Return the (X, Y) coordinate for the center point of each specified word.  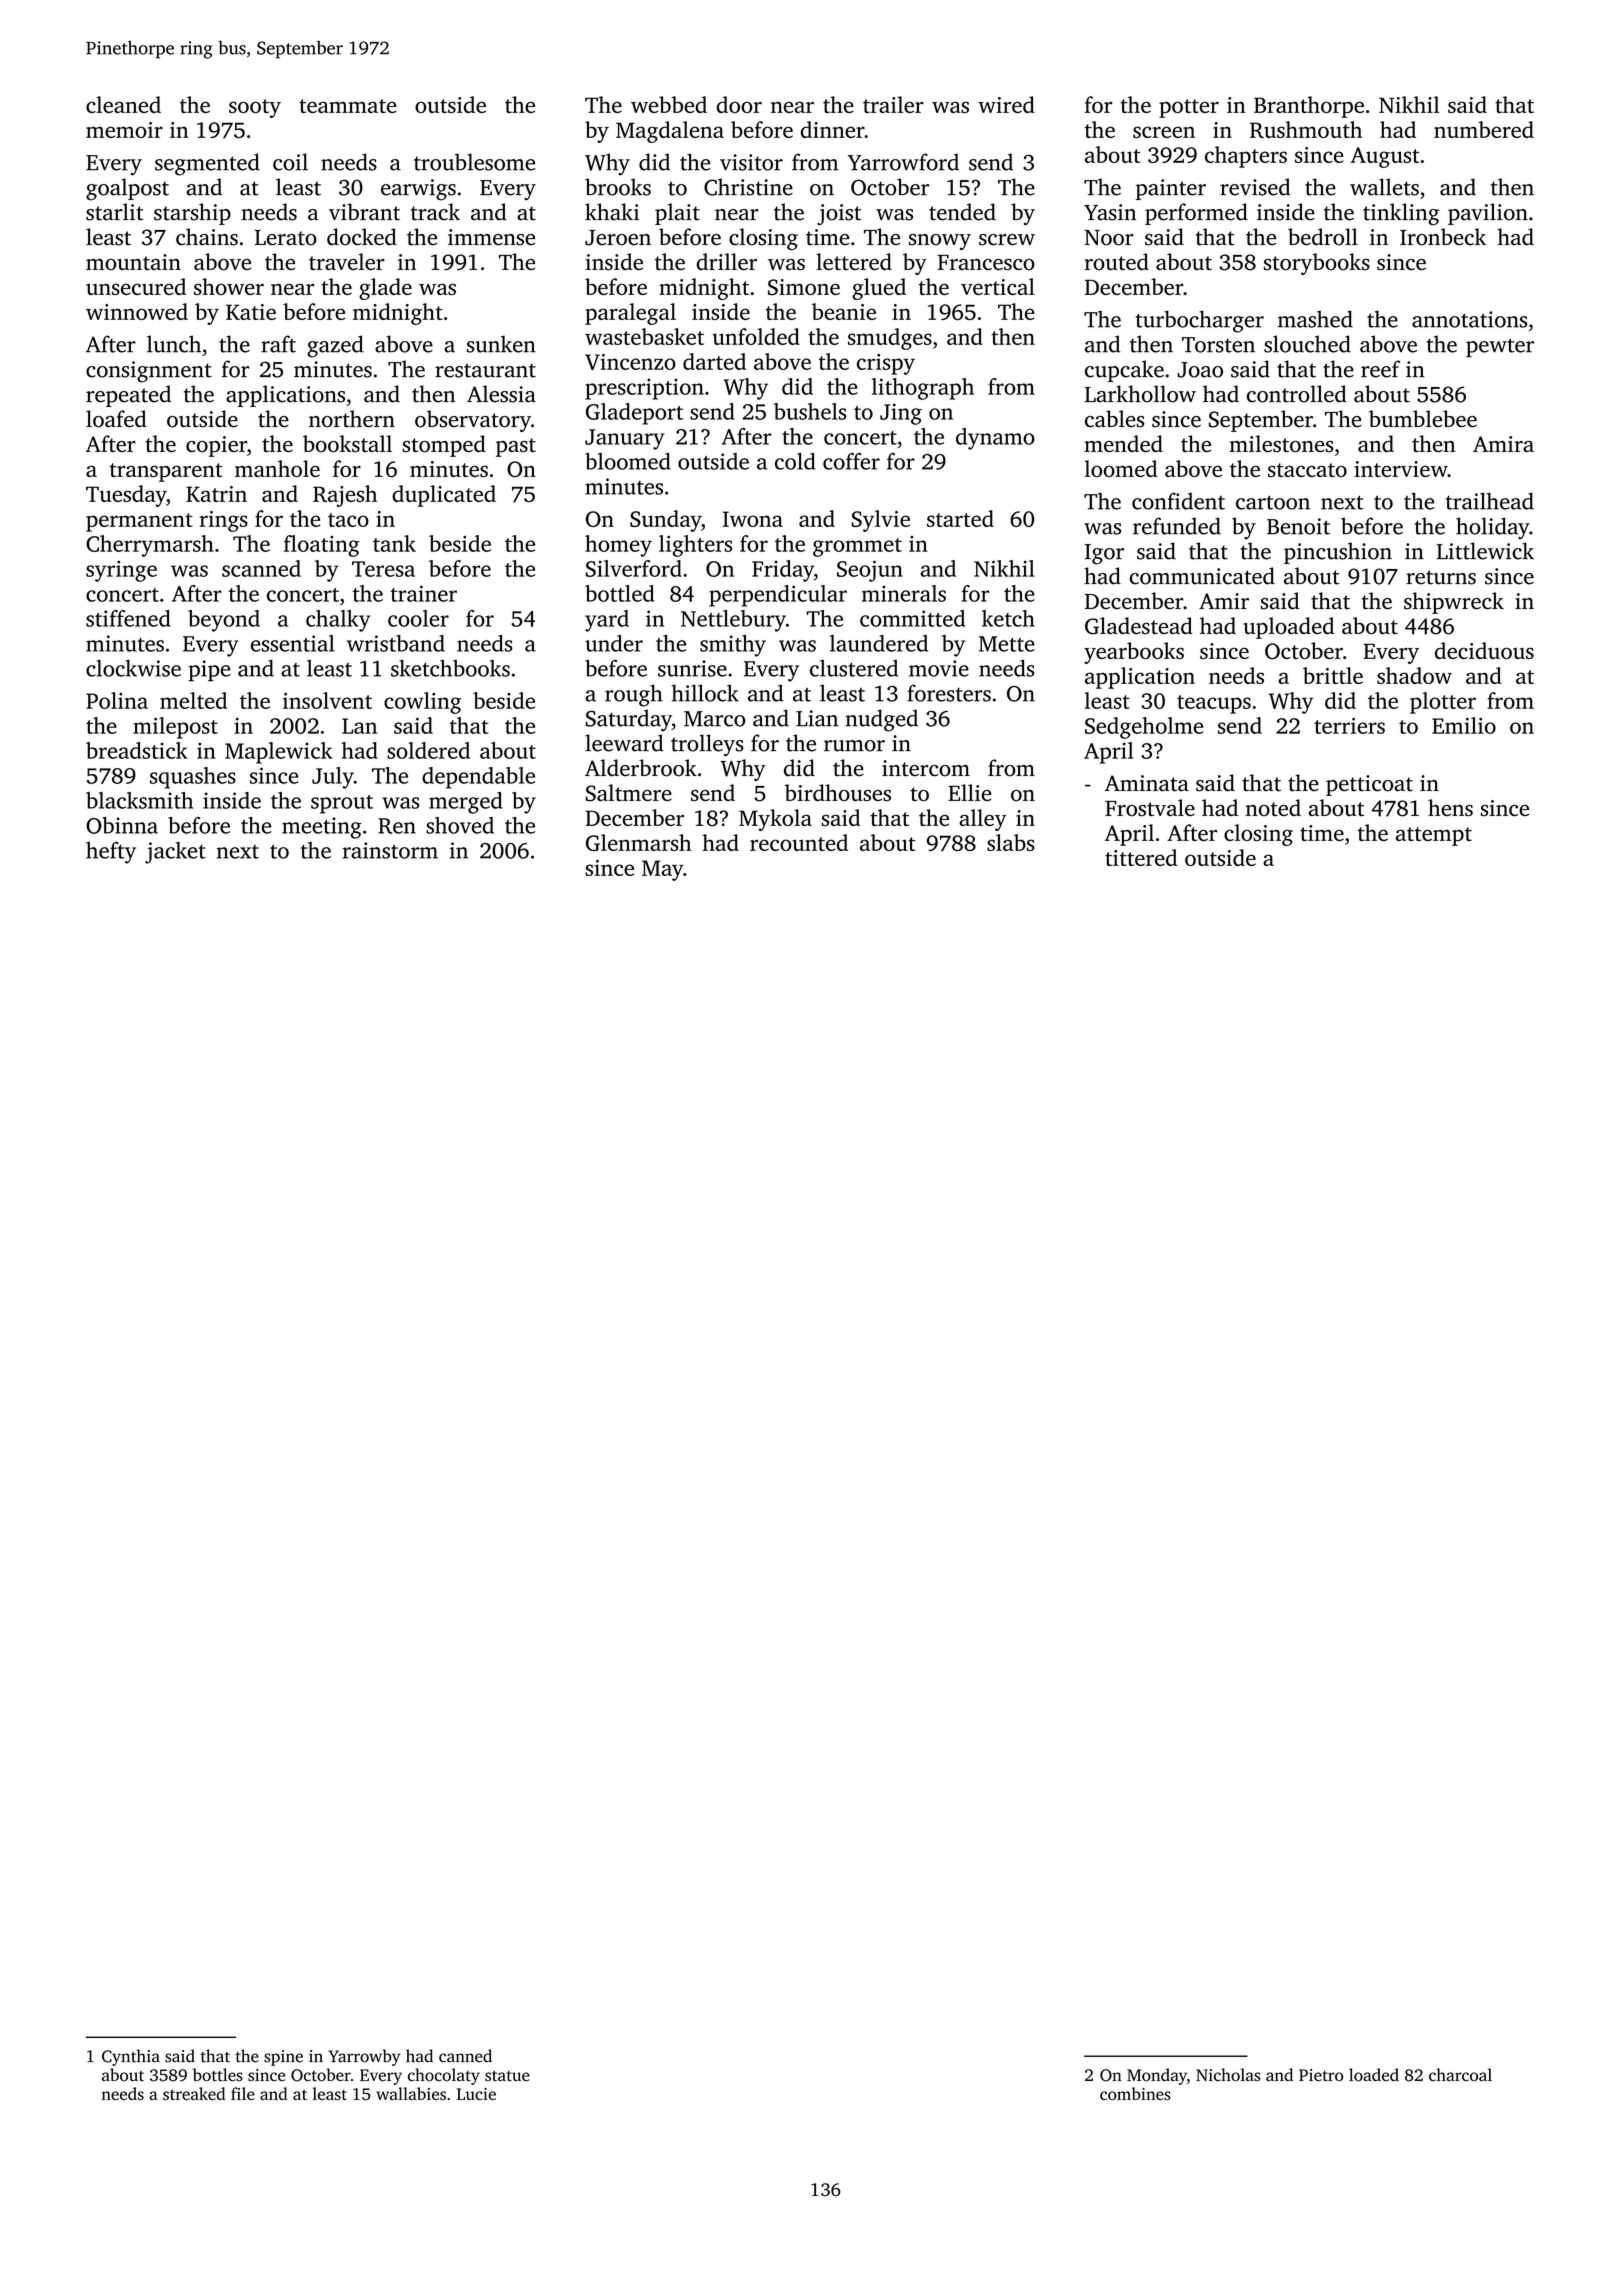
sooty (255, 108)
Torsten (1218, 345)
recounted (799, 842)
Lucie (476, 2094)
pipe (209, 671)
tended (962, 212)
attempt (1434, 836)
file (243, 2093)
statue (507, 2076)
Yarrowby (365, 2057)
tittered (1141, 857)
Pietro (1321, 2075)
